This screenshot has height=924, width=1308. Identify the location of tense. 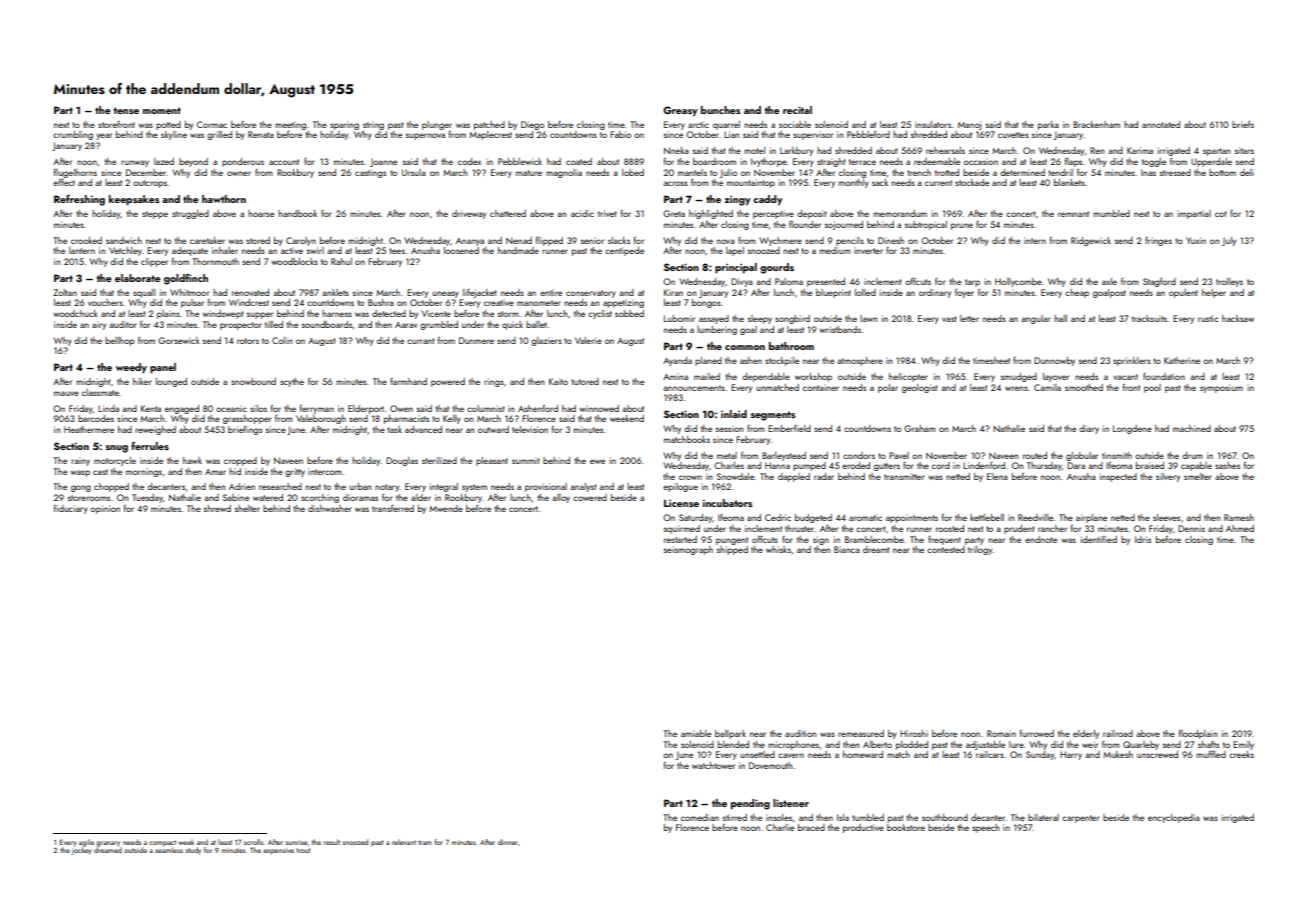
(126, 110).
